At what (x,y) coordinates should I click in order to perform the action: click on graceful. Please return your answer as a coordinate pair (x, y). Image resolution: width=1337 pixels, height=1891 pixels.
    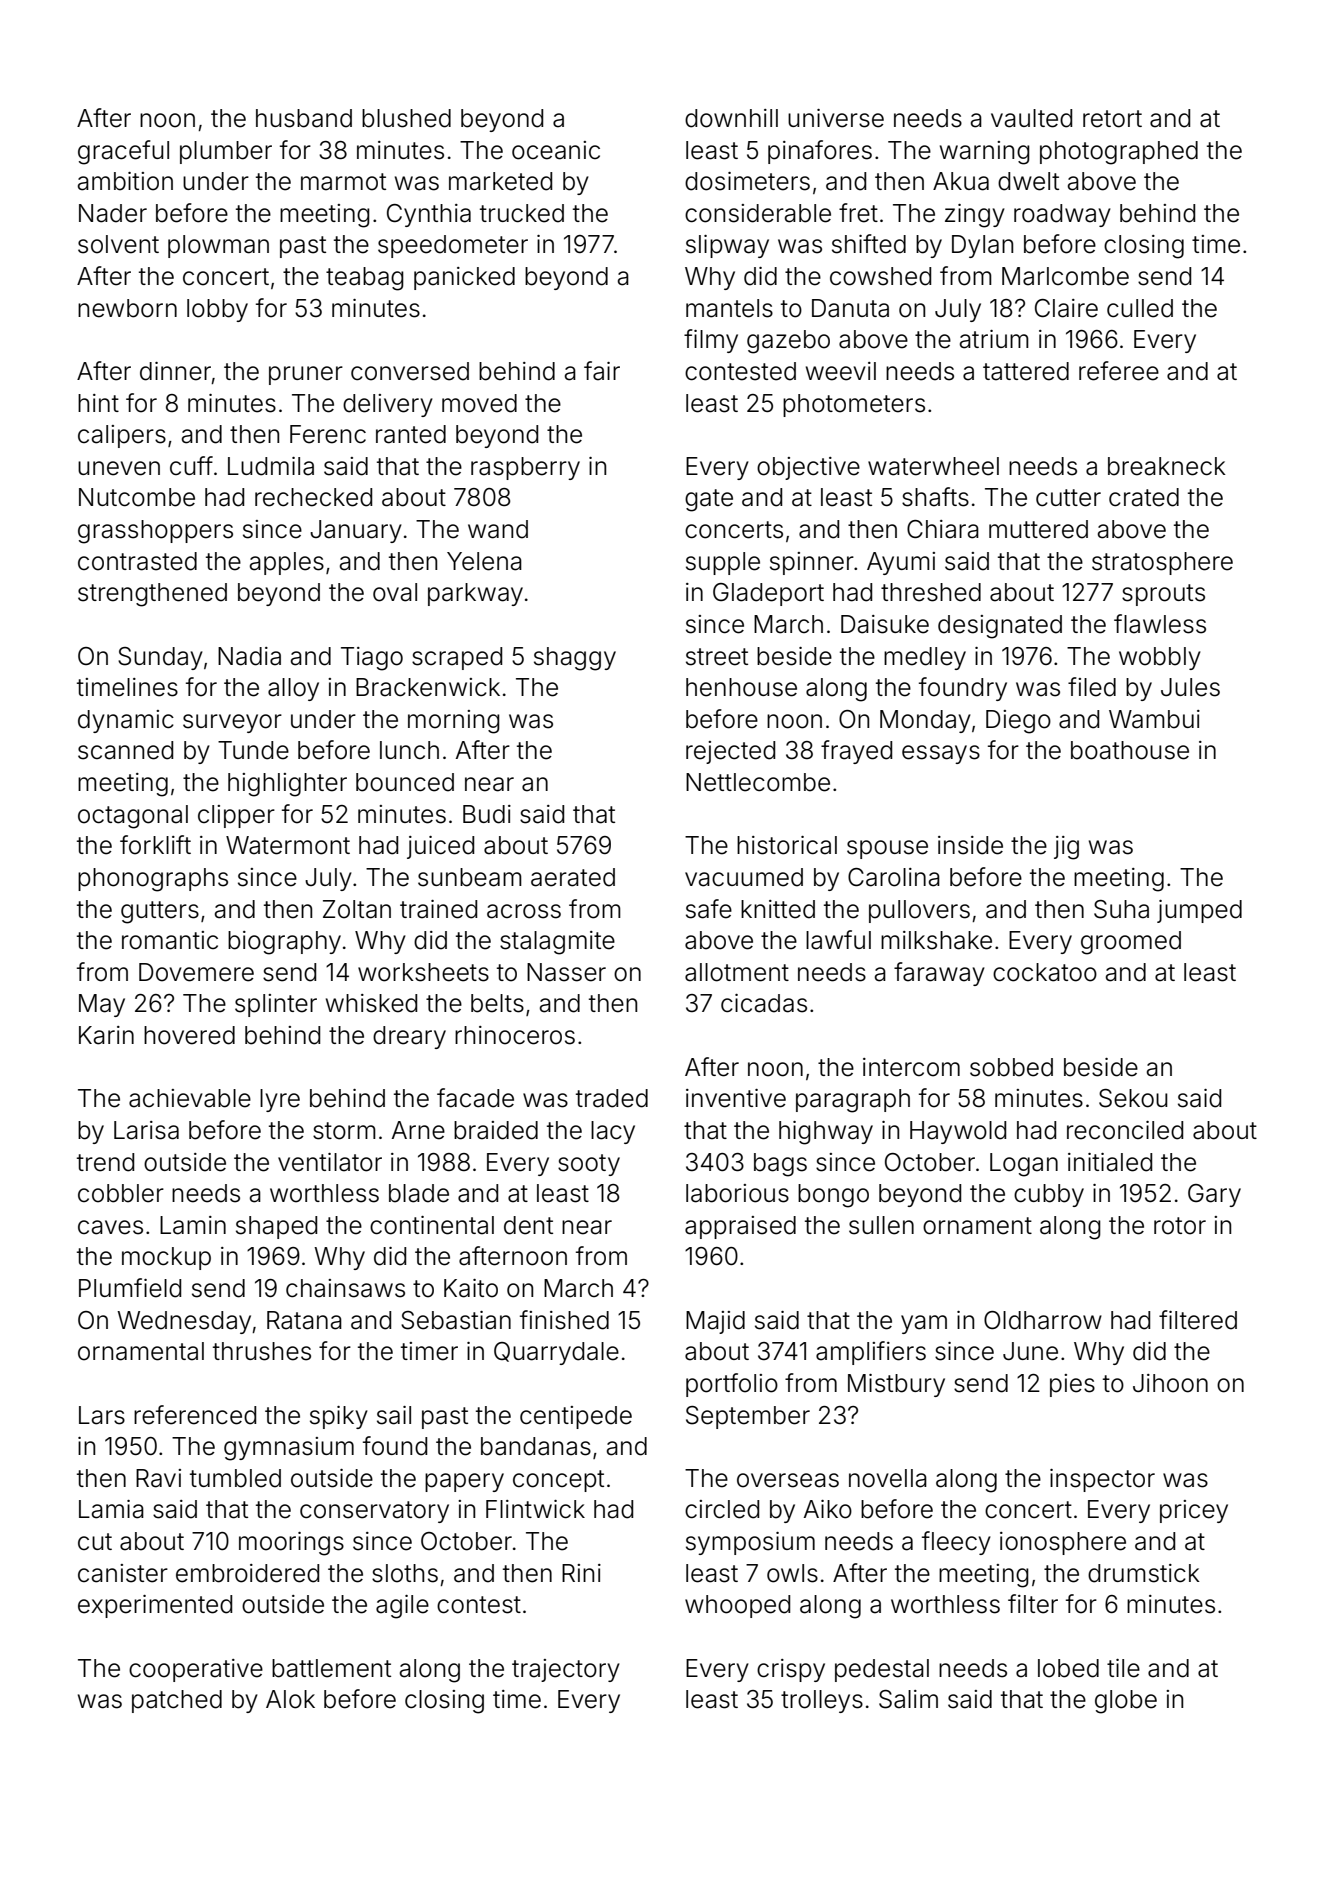
    Looking at the image, I should click on (123, 152).
